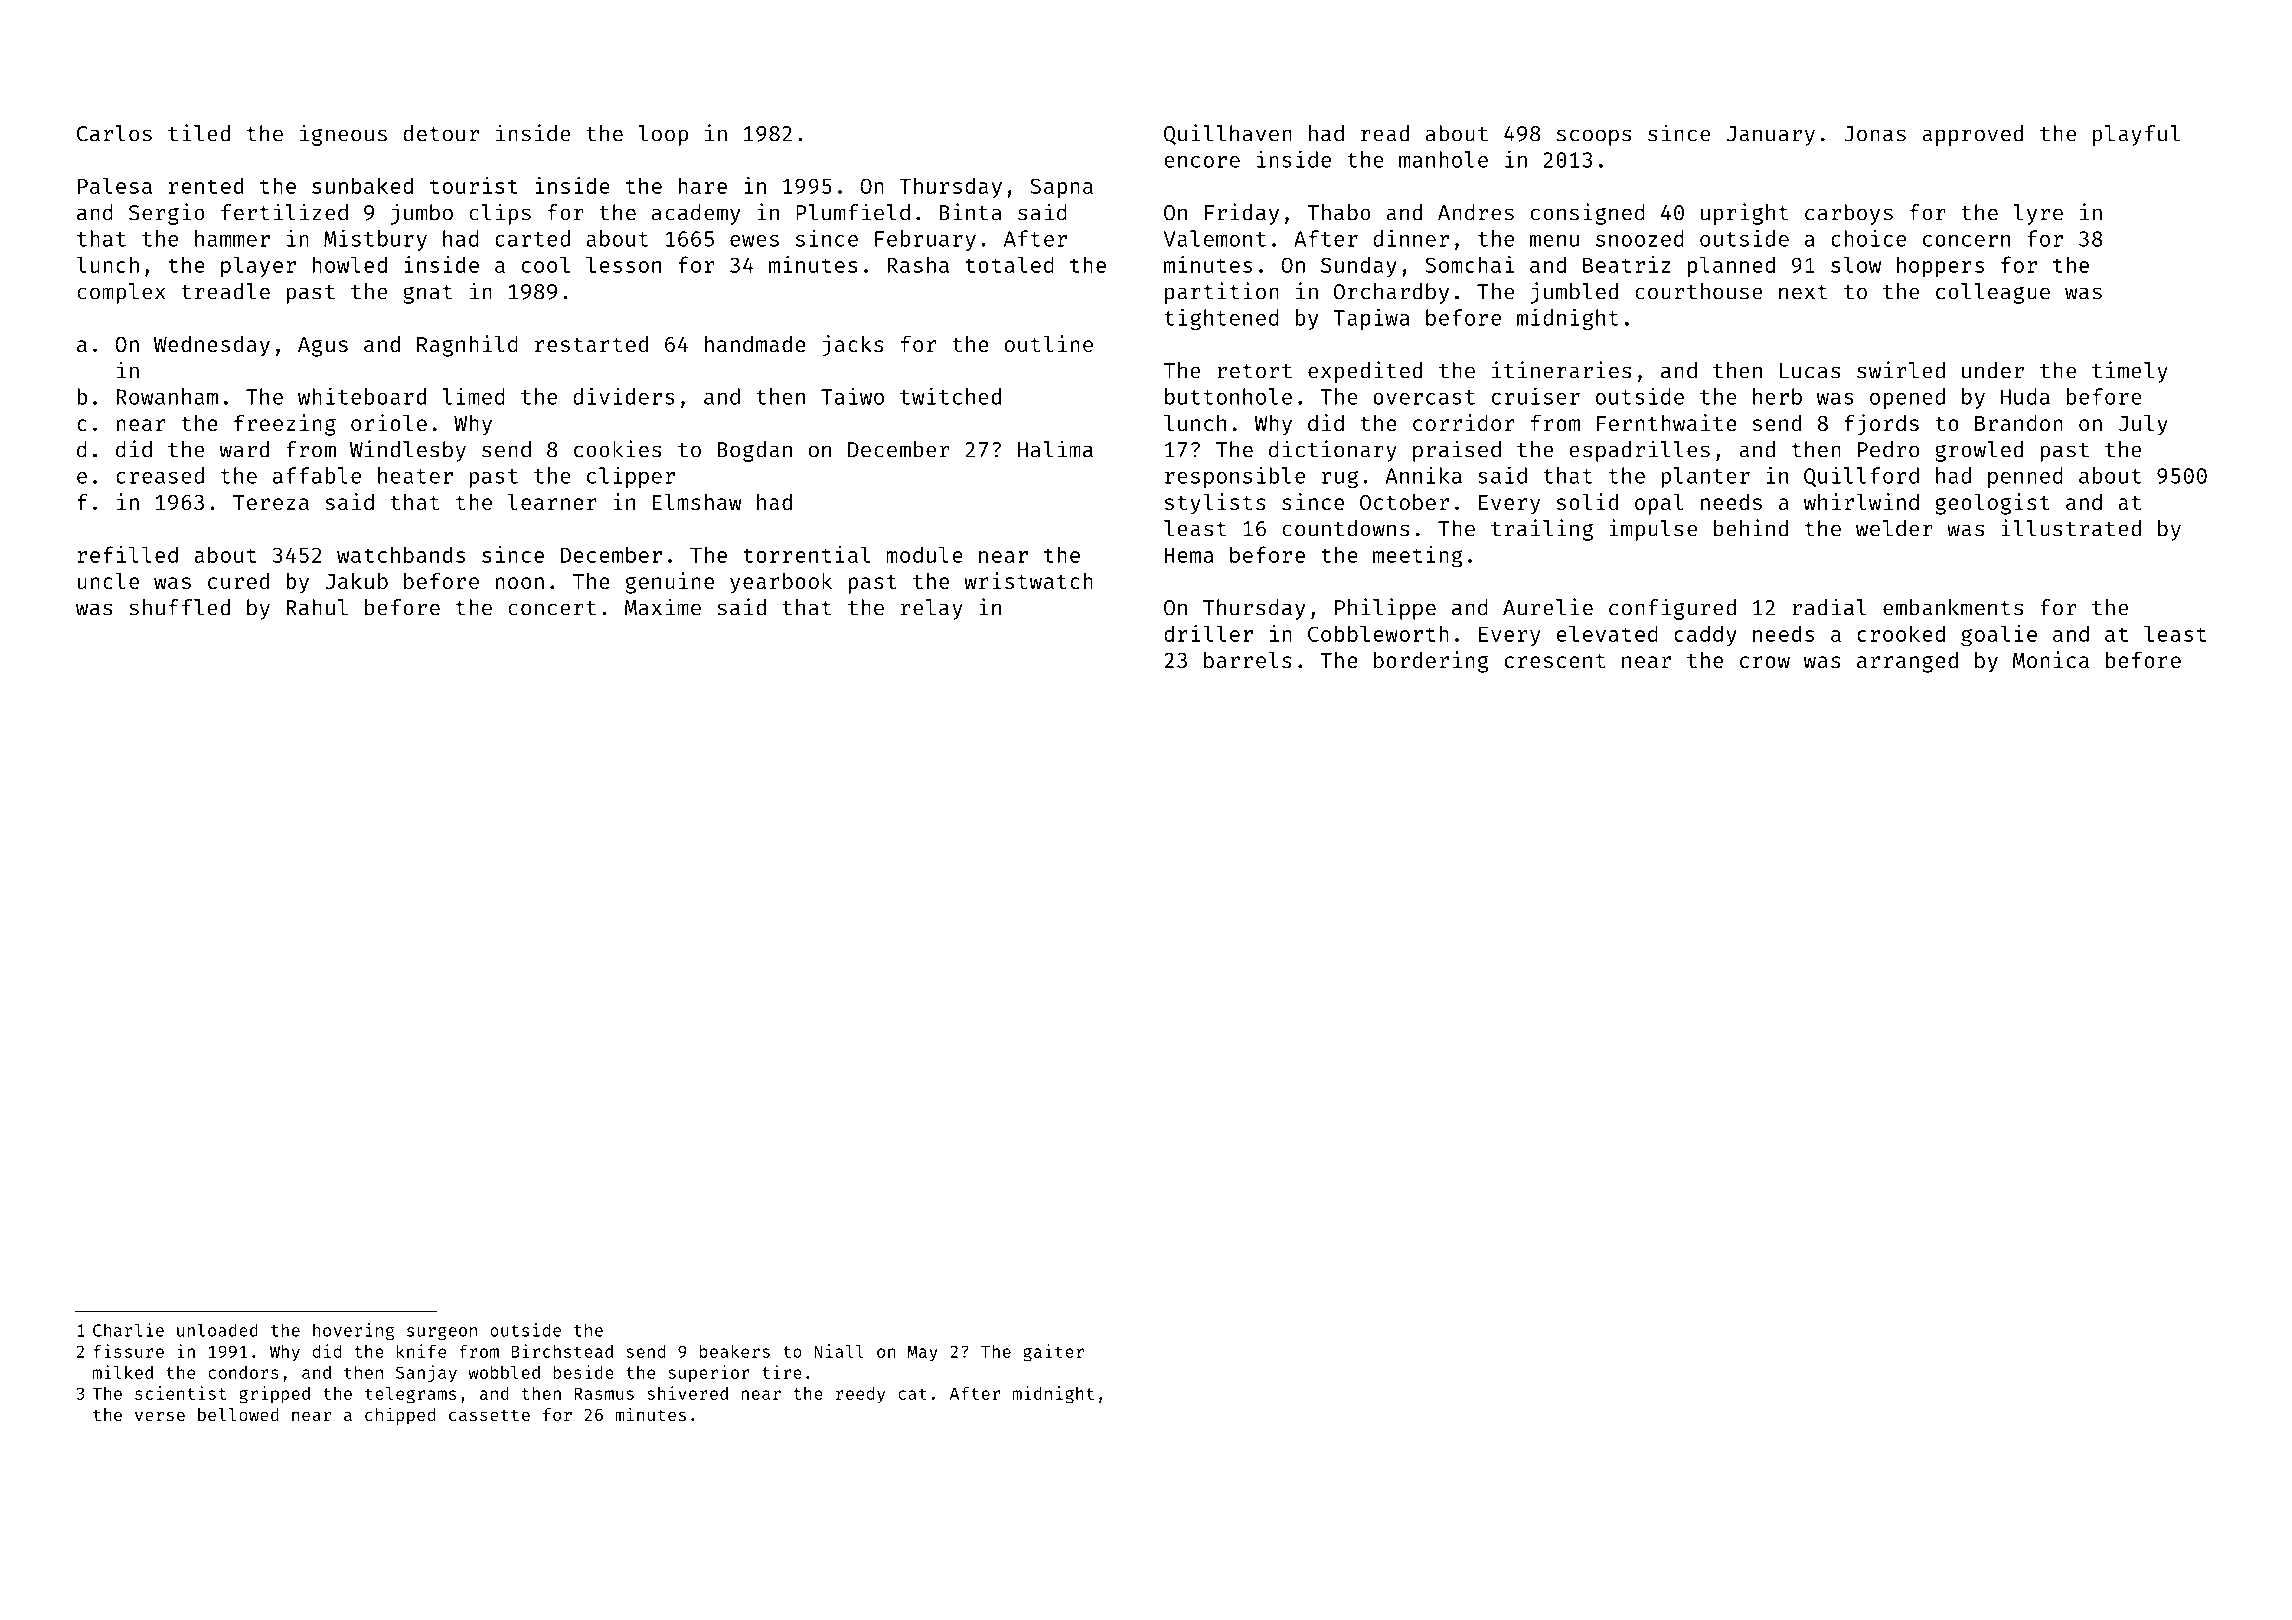 The height and width of the screenshot is (1620, 2292). I want to click on configured, so click(1672, 609).
